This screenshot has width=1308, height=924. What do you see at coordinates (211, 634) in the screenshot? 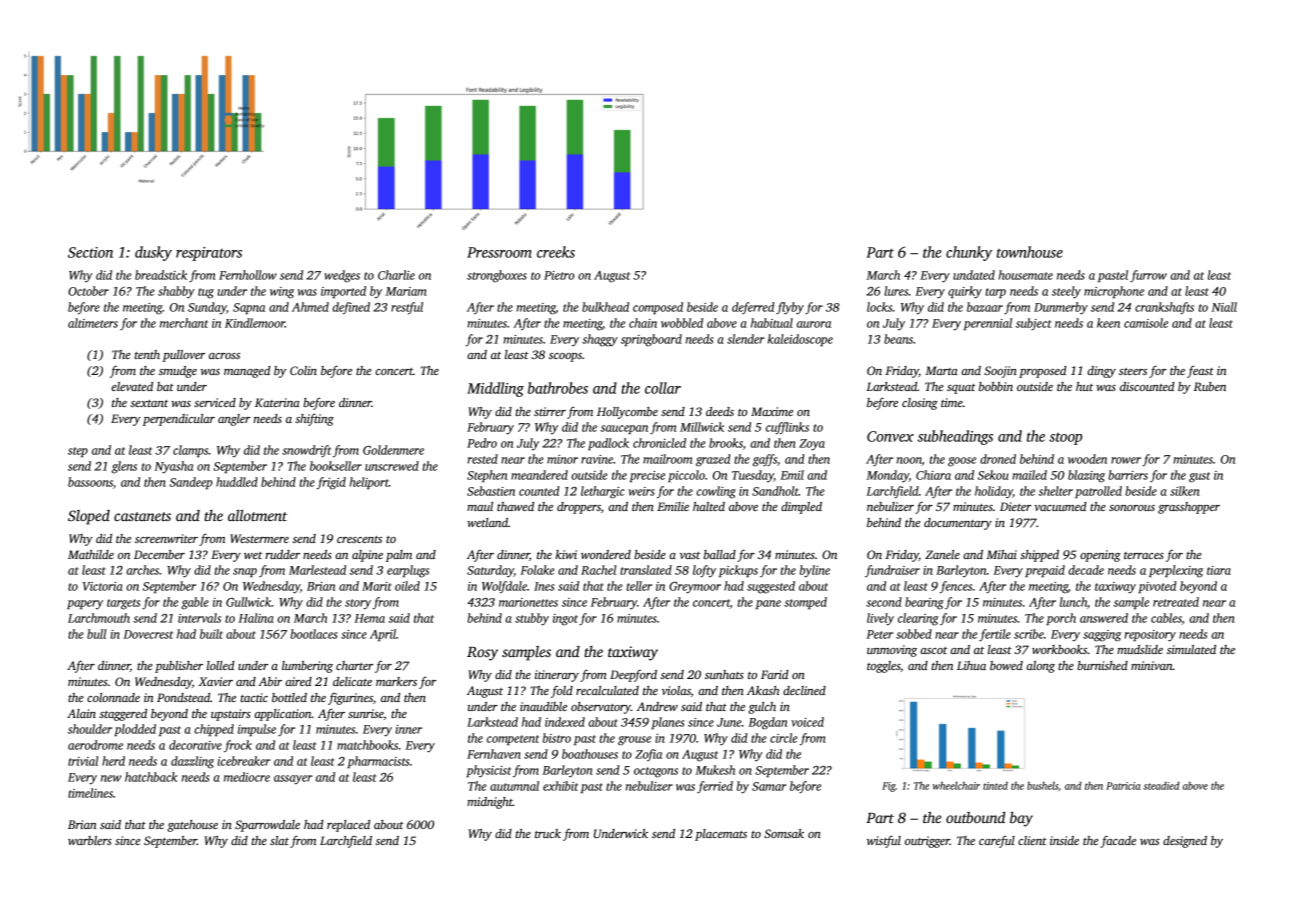
I see `built` at bounding box center [211, 634].
